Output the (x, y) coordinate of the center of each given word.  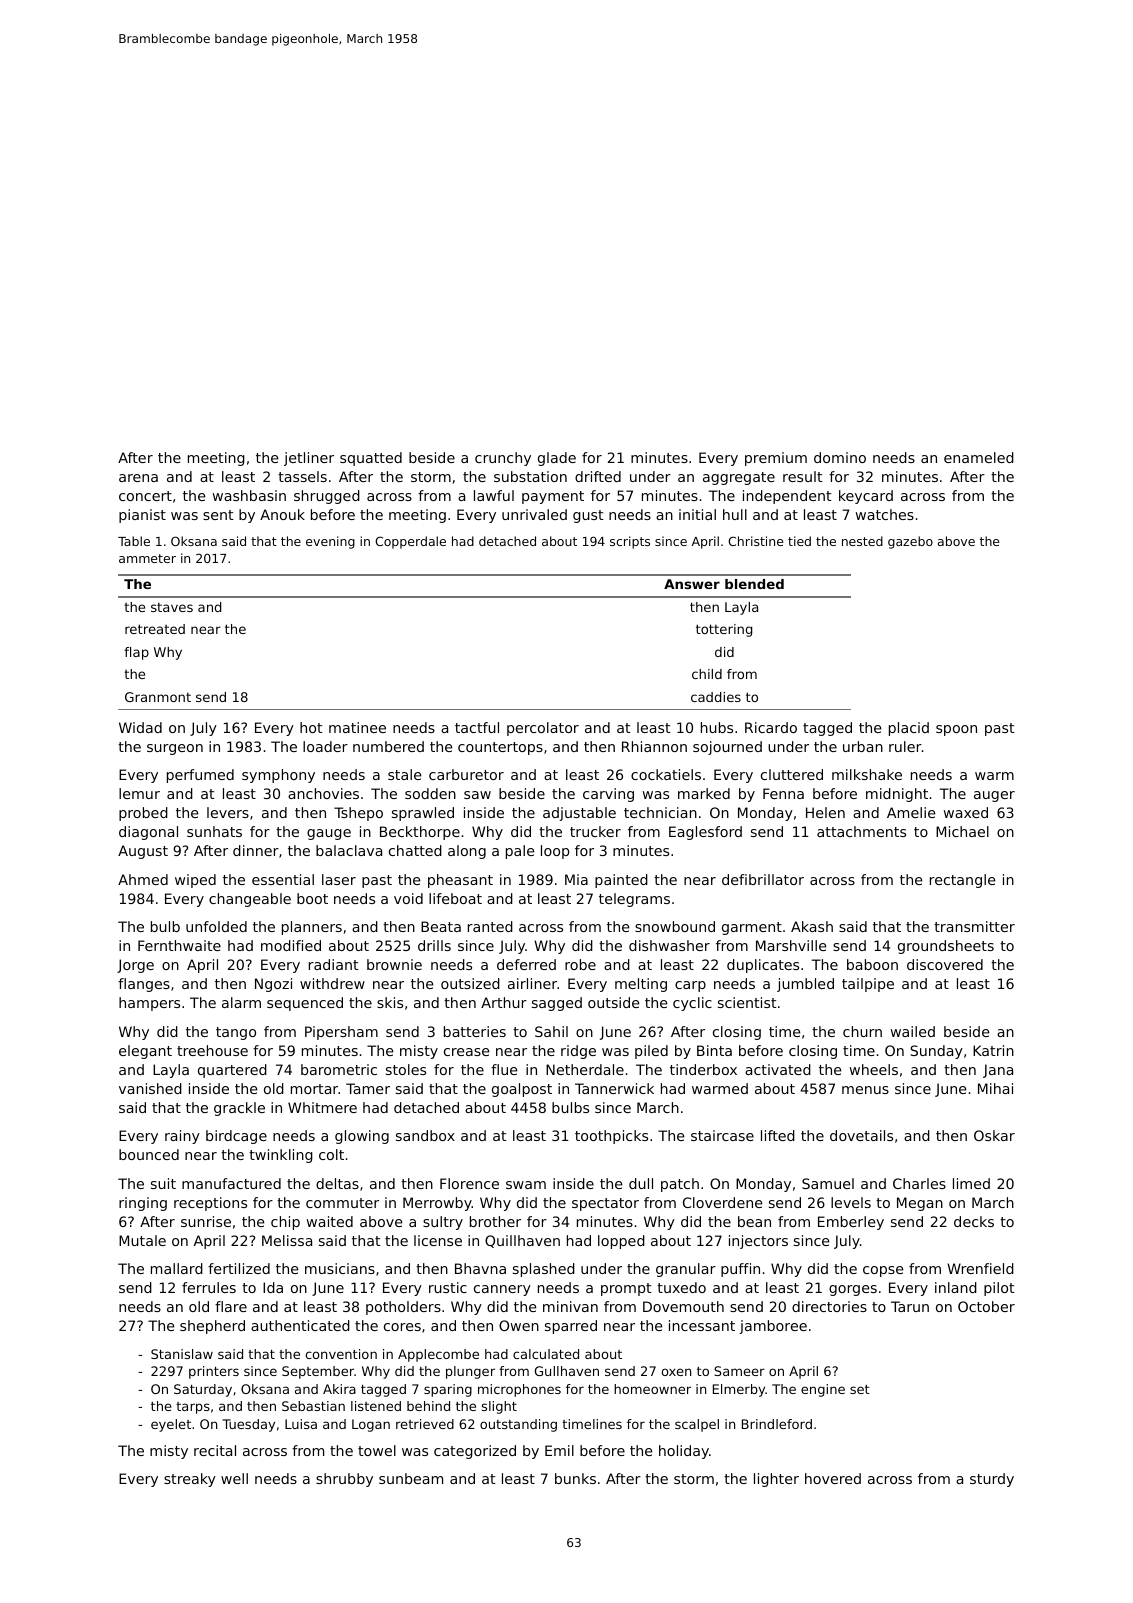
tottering (724, 630)
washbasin (249, 495)
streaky (190, 1480)
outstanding (518, 1425)
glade (557, 459)
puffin (740, 1270)
